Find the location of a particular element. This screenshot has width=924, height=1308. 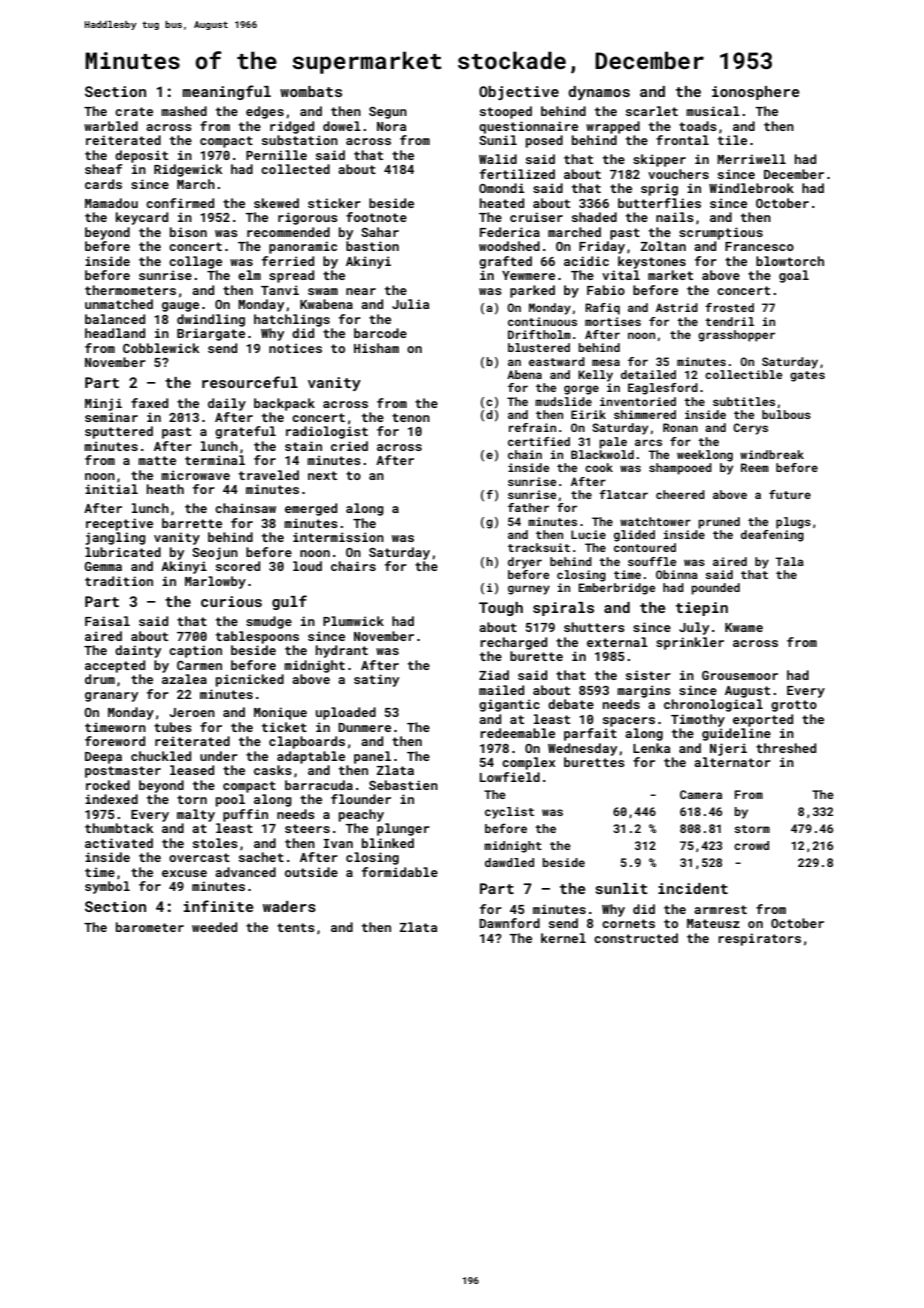

tenon is located at coordinates (411, 417).
